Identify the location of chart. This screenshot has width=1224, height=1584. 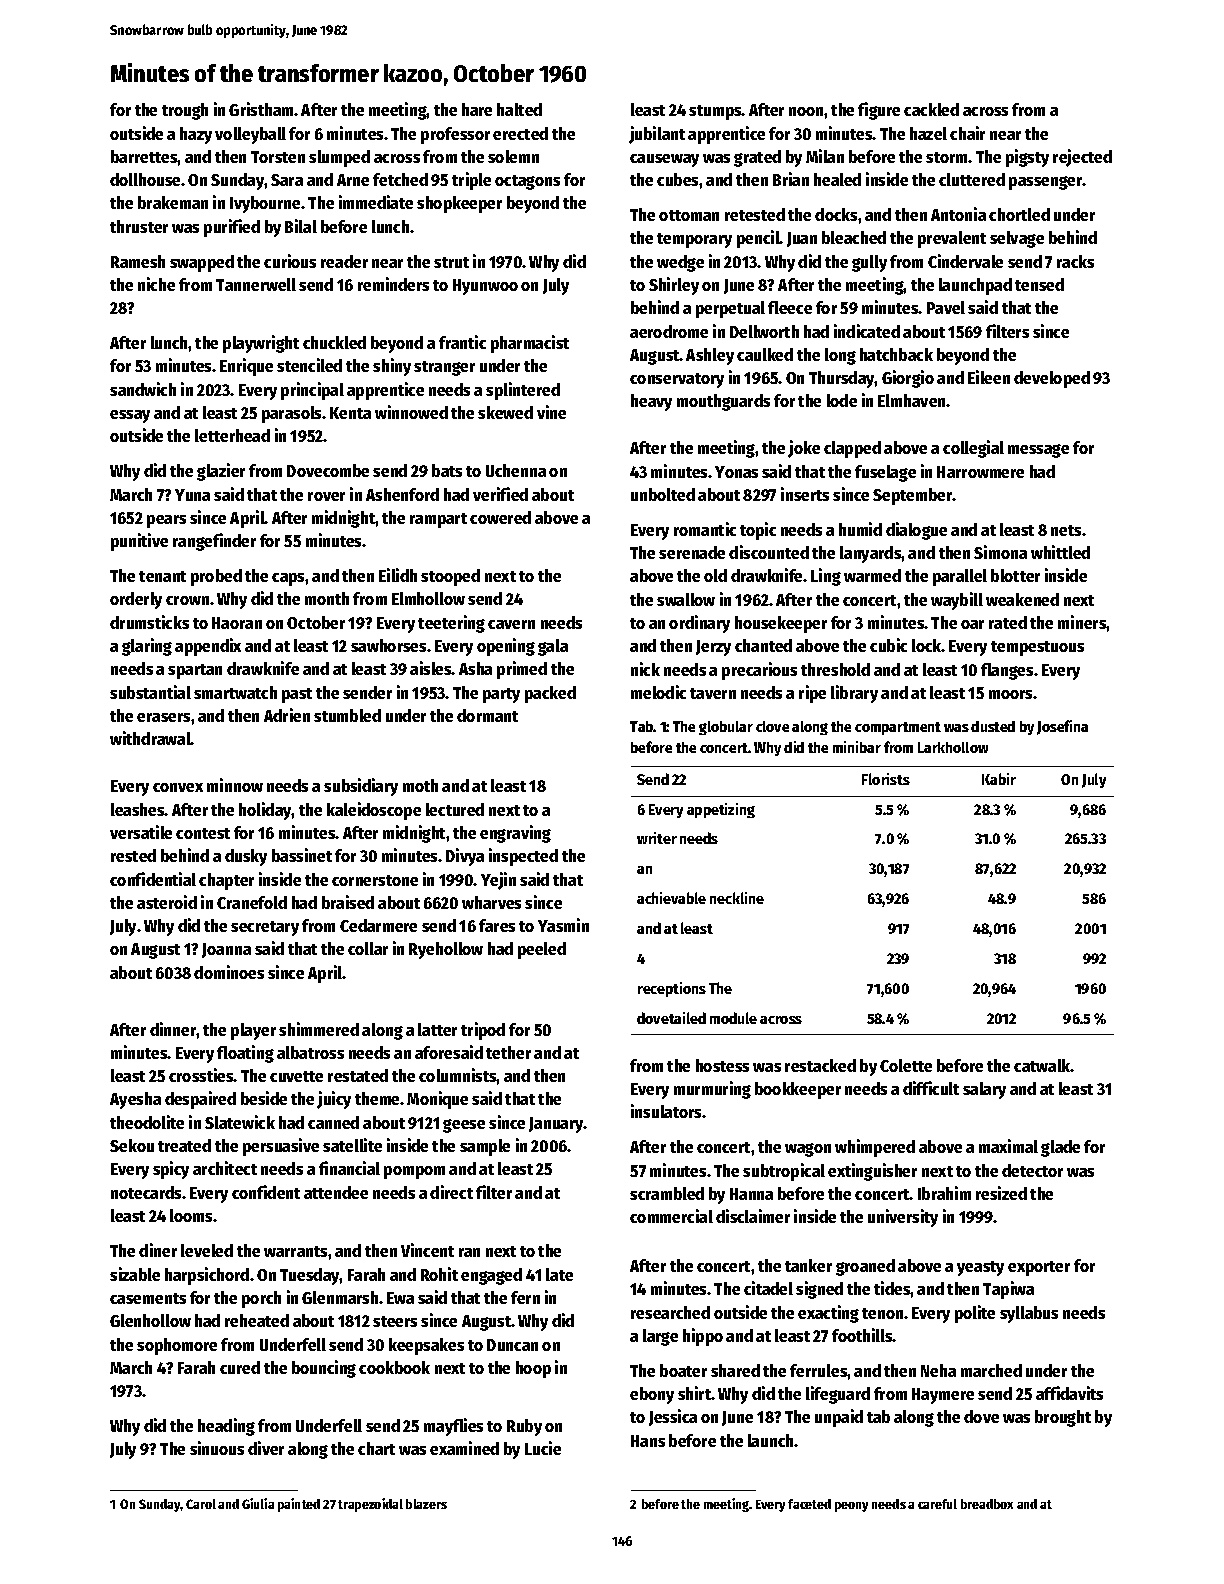
(376, 1448).
